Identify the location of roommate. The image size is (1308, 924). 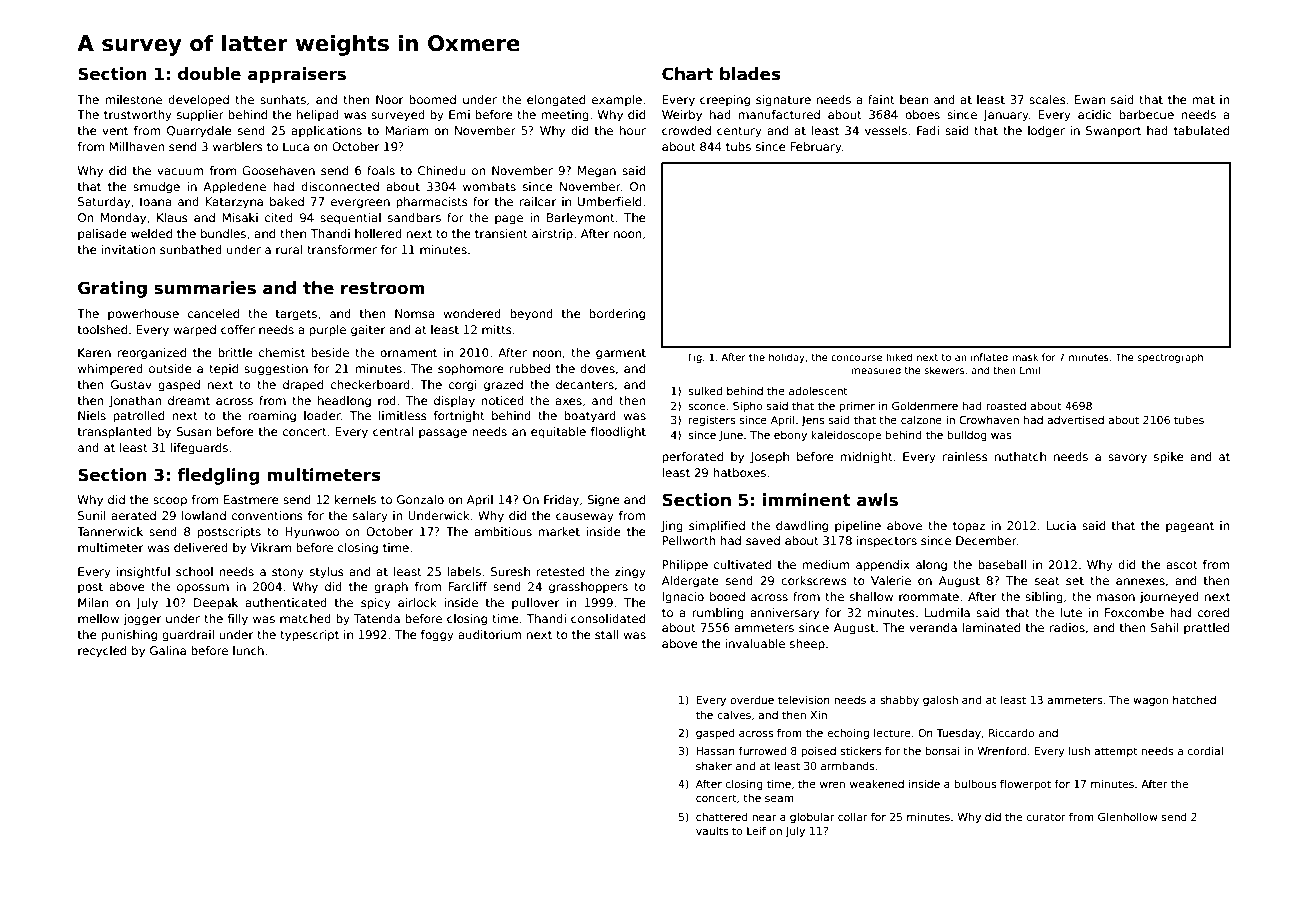
(929, 597).
